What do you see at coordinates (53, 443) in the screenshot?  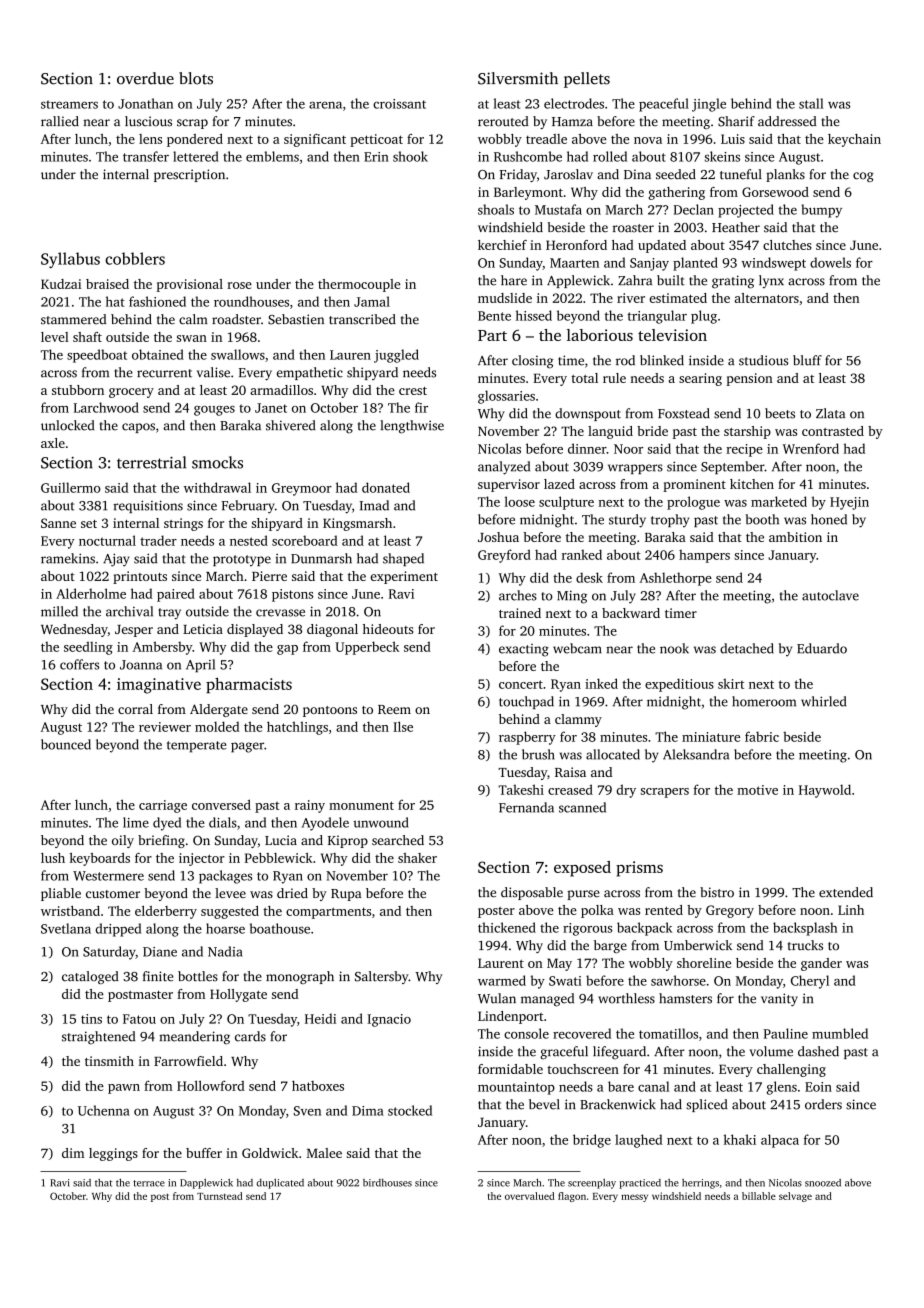 I see `axle` at bounding box center [53, 443].
